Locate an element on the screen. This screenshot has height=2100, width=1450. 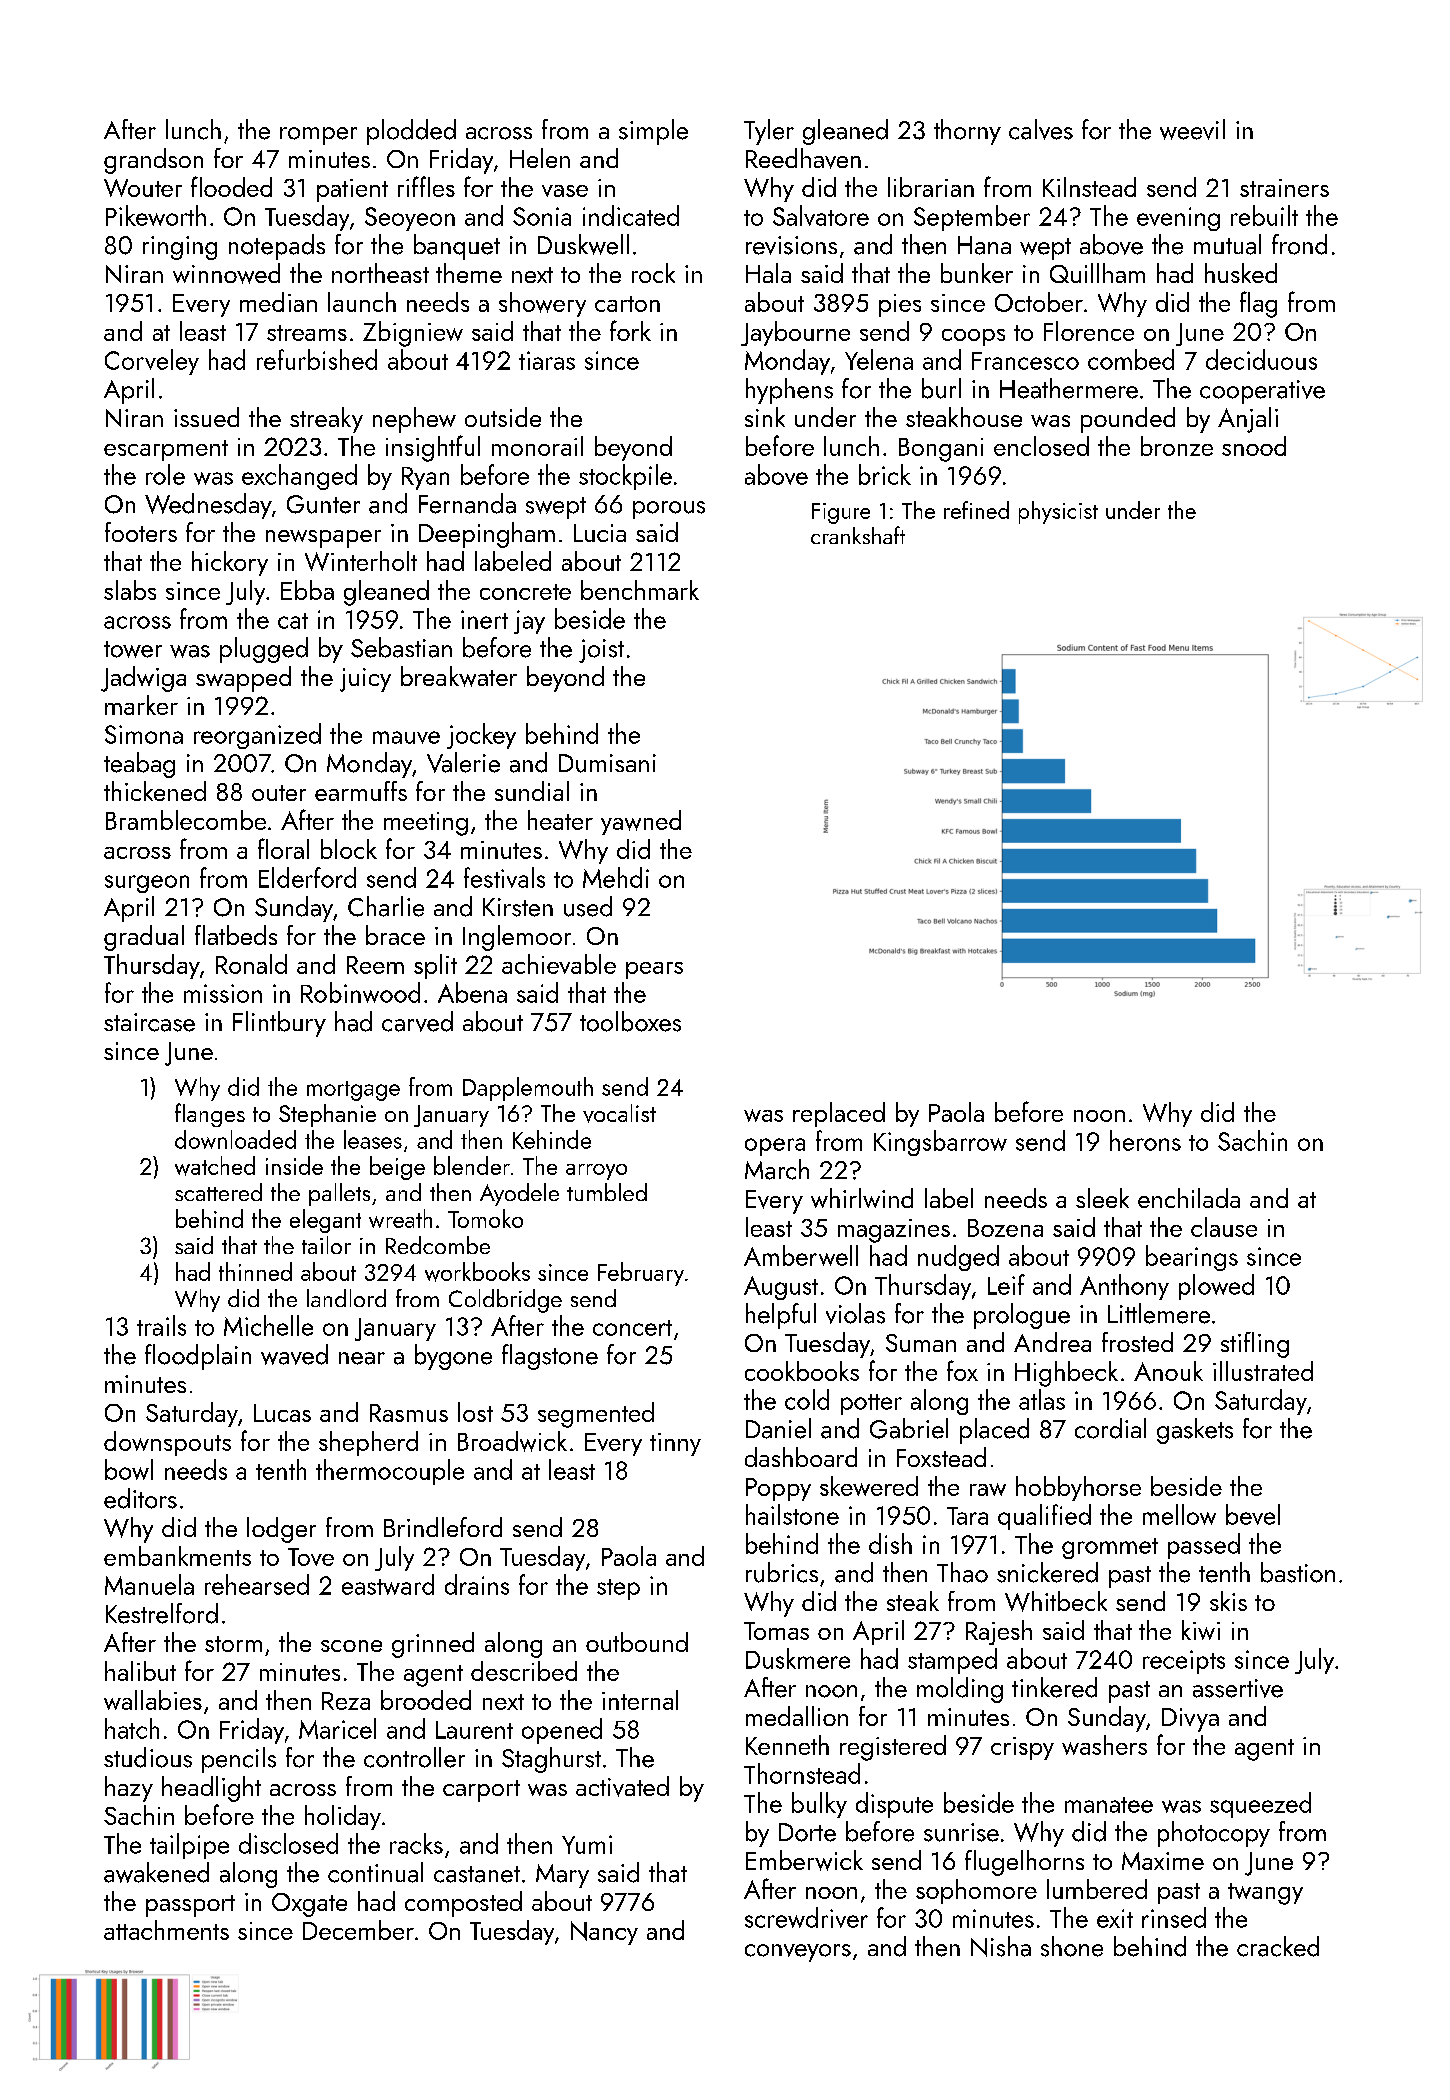
stifling is located at coordinates (1255, 1345).
